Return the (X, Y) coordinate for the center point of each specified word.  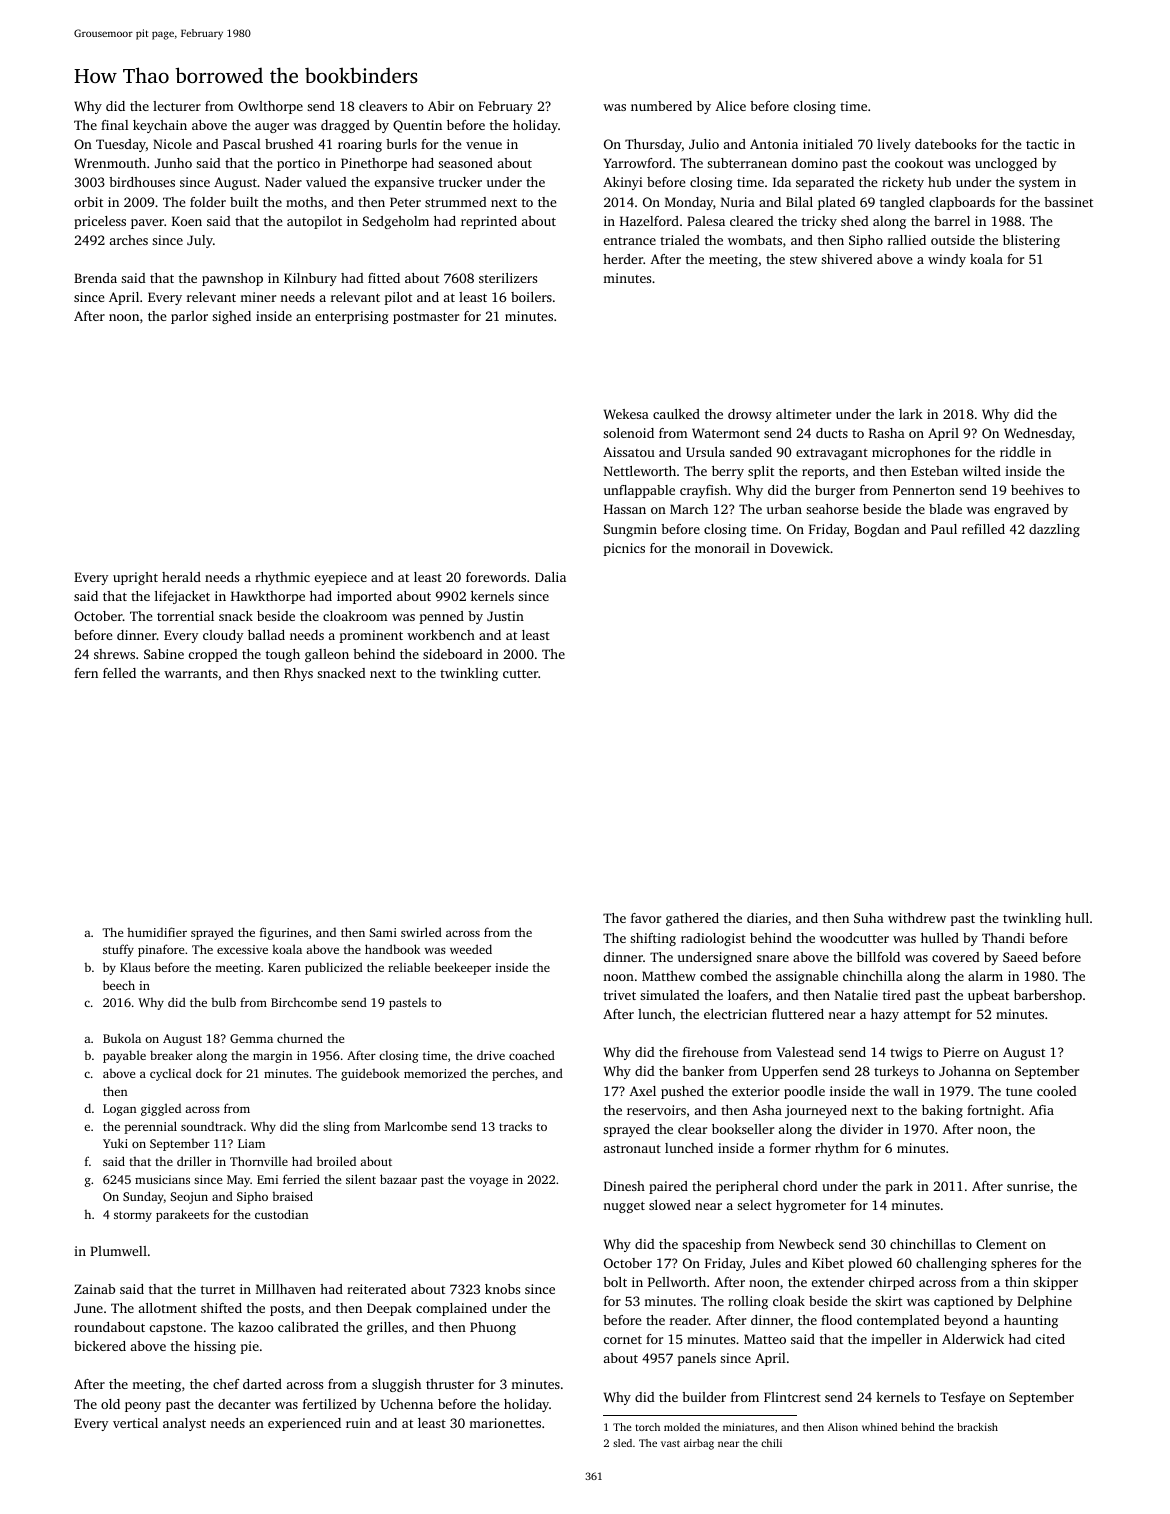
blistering (1031, 241)
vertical (135, 1423)
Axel (642, 1091)
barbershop (1048, 996)
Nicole (172, 144)
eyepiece (341, 578)
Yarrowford (638, 163)
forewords (496, 577)
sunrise (1028, 1186)
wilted (982, 471)
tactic (1042, 144)
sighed (231, 317)
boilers (531, 297)
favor (646, 918)
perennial (150, 1127)
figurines (284, 933)
